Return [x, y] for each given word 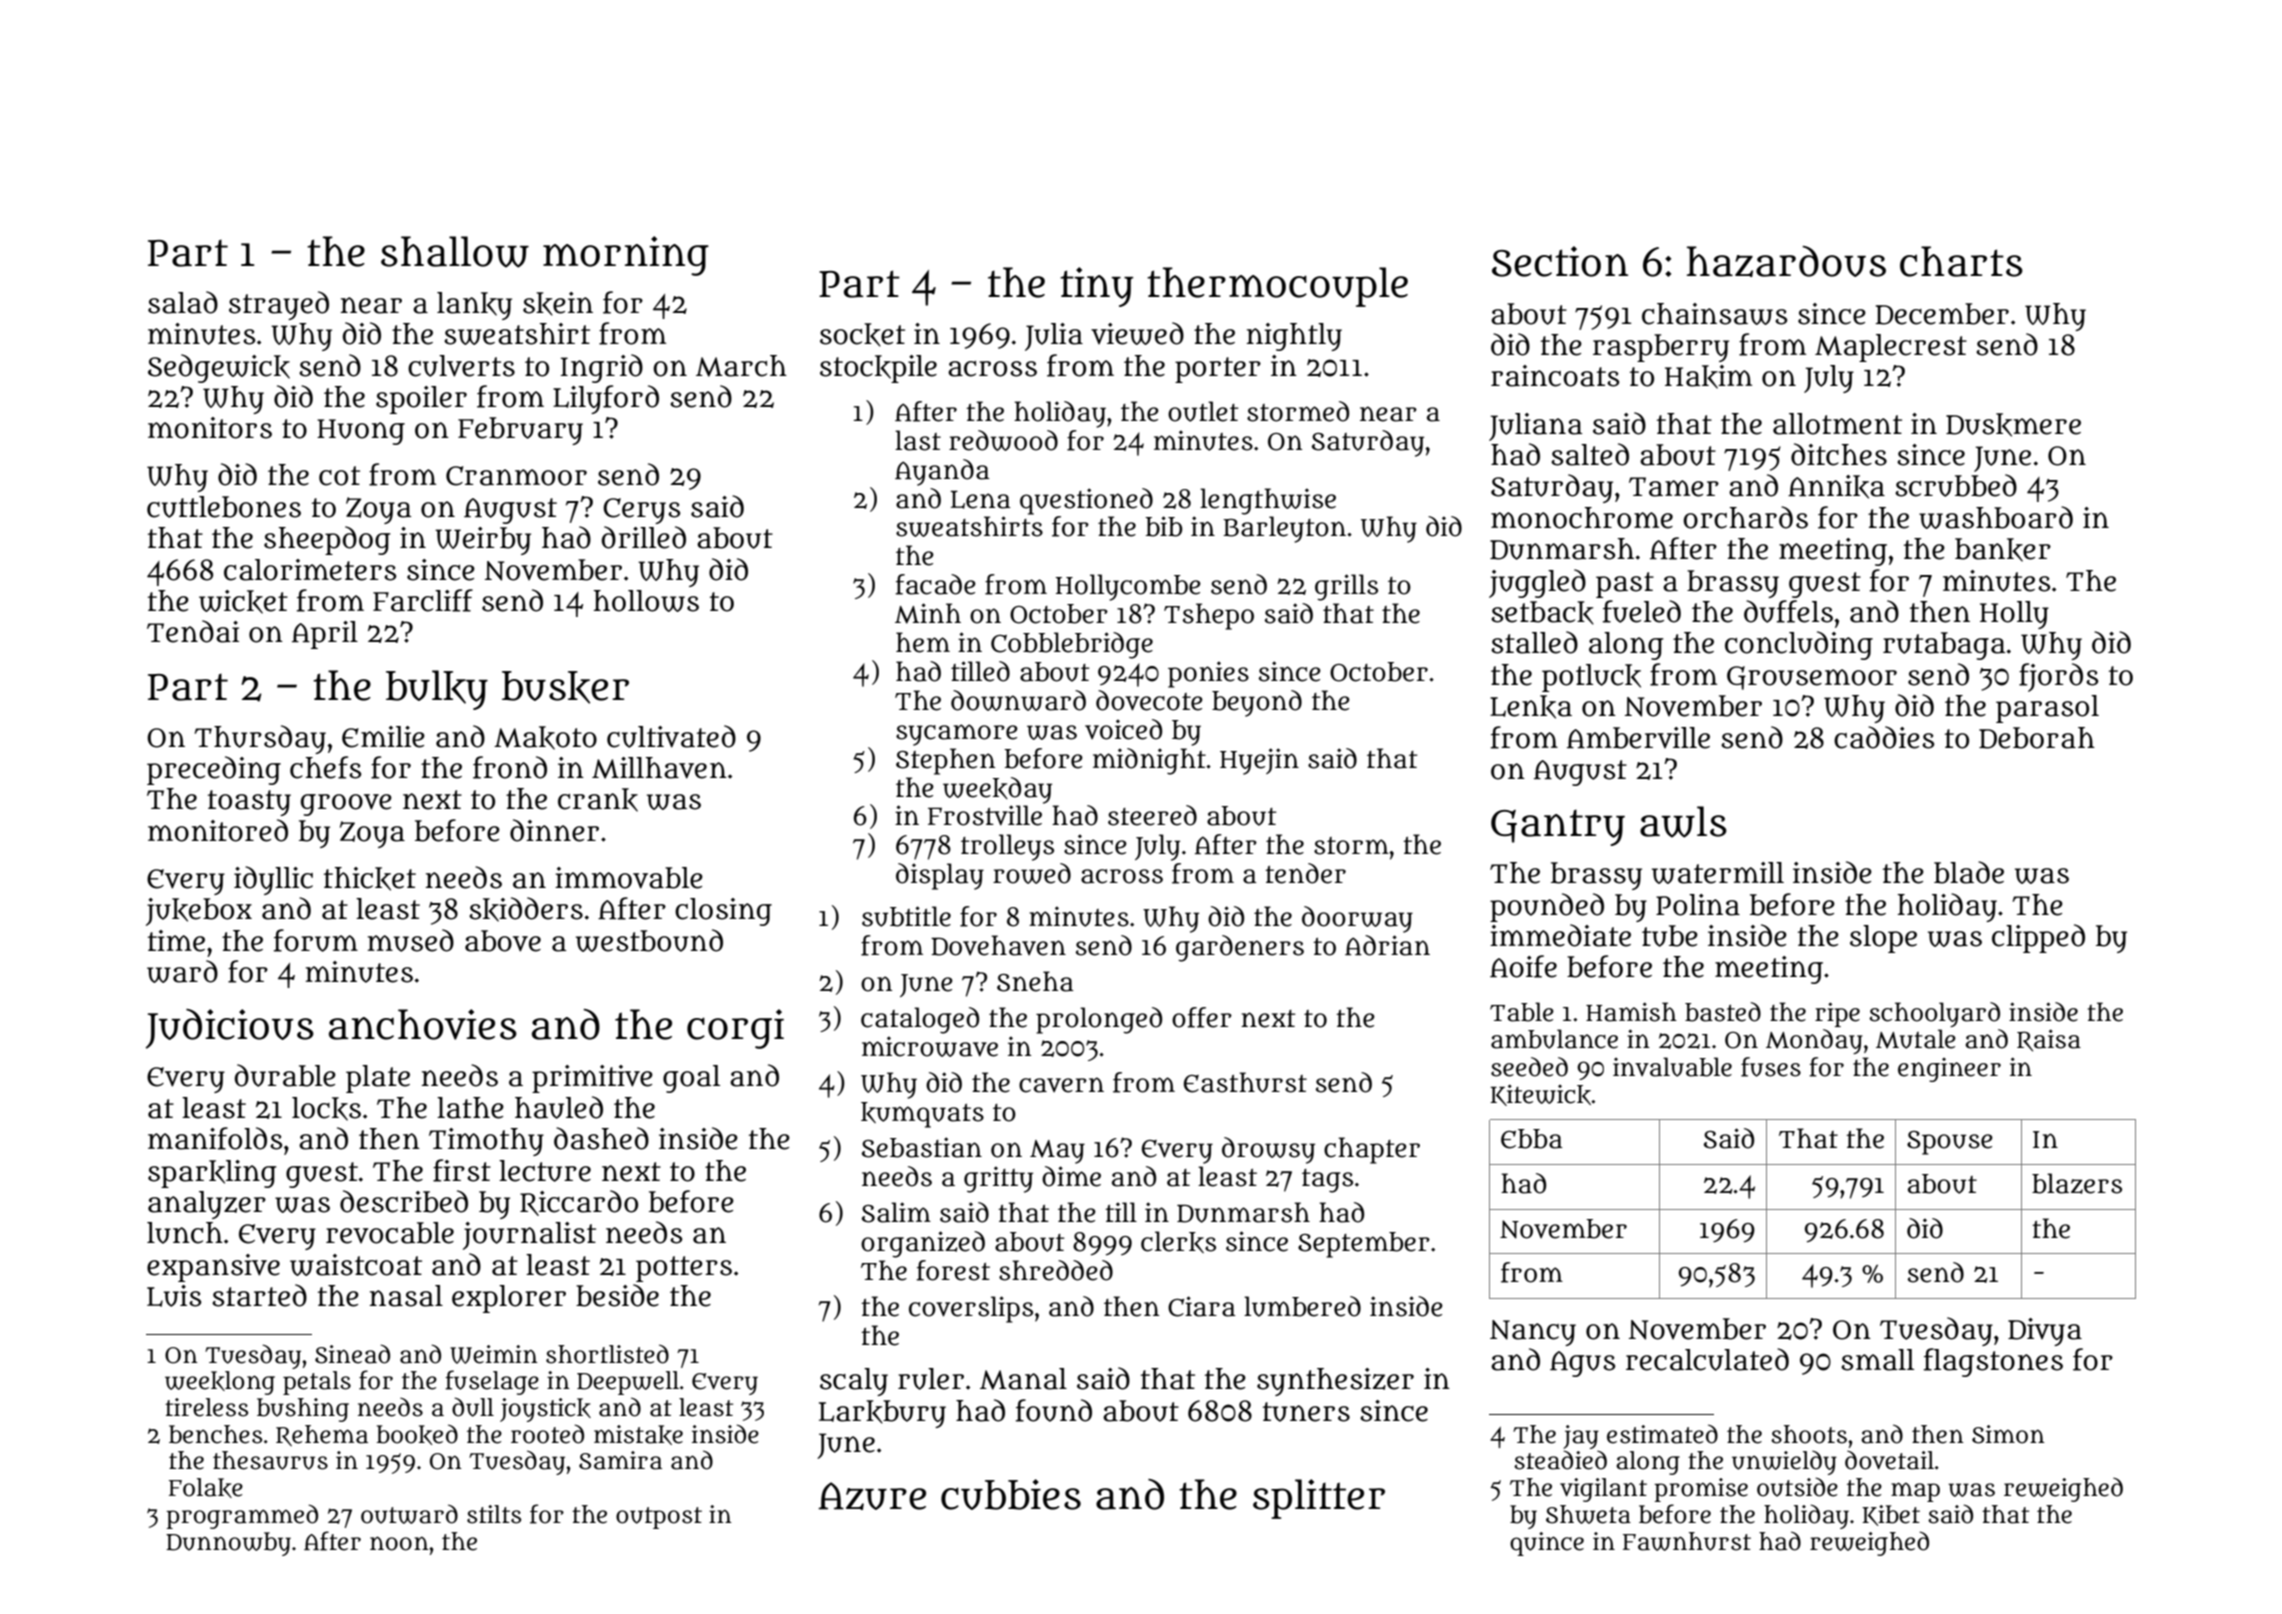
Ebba [1532, 1139]
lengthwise [1268, 501]
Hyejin [1259, 761]
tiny [1096, 287]
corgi [735, 1029]
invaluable [1672, 1067]
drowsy [1268, 1150]
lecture [545, 1171]
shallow [455, 252]
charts [1961, 261]
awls [1683, 822]
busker [565, 687]
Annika [1836, 487]
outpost [659, 1518]
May [1057, 1152]
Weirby [483, 541]
